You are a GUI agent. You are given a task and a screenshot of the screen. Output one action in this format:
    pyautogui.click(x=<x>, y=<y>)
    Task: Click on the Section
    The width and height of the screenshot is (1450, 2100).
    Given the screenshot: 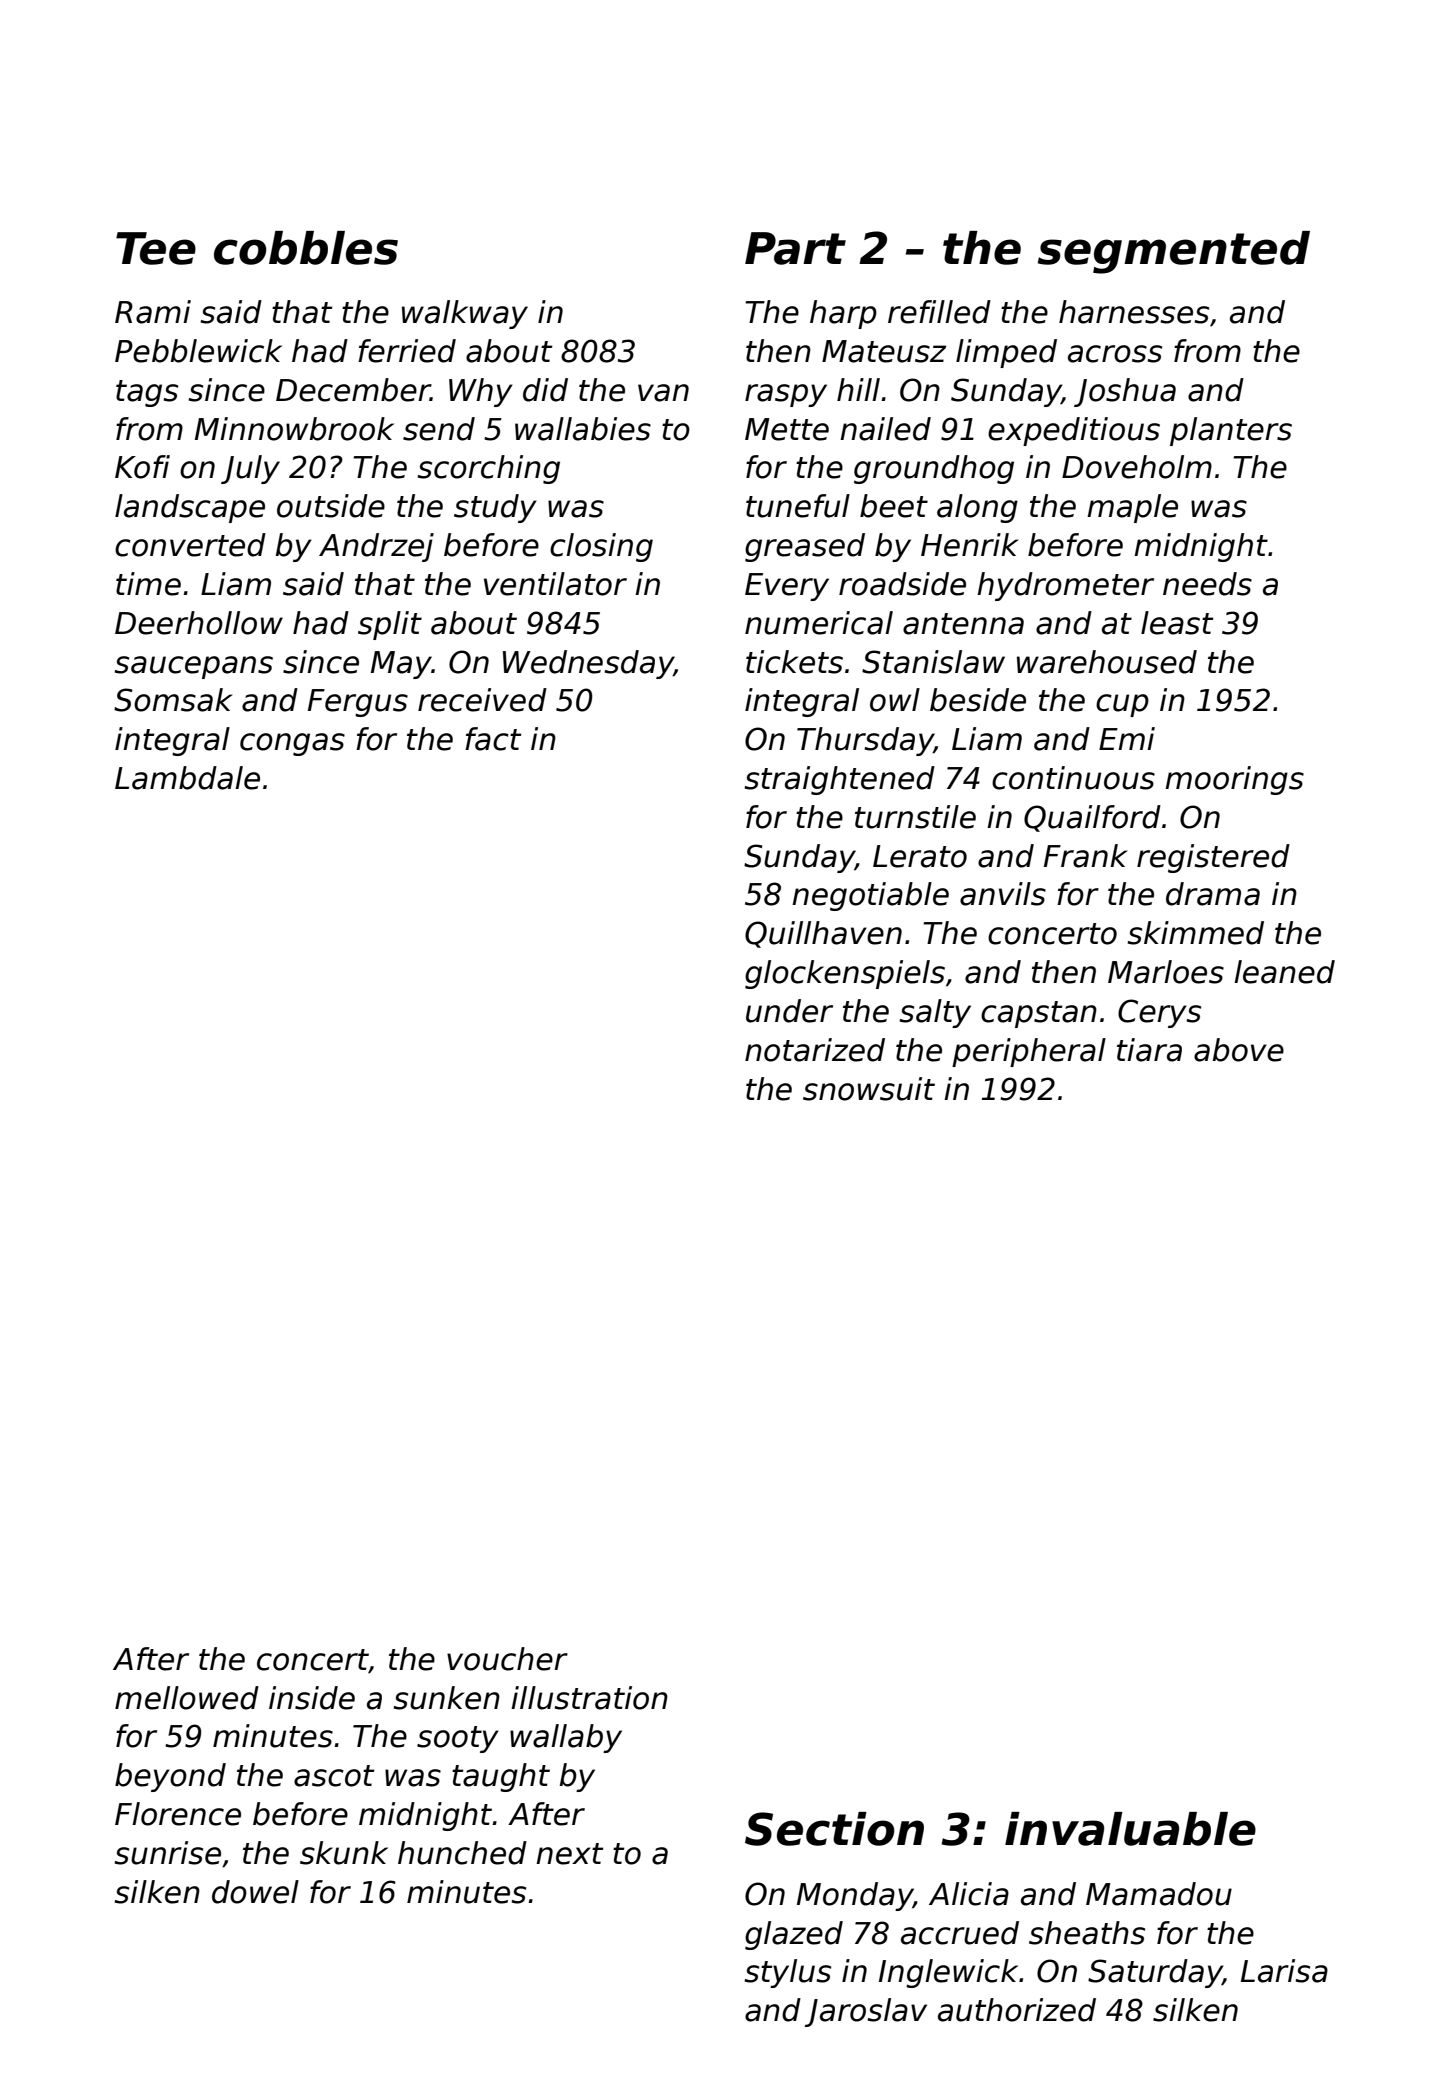 What is the action you would take?
    pyautogui.click(x=834, y=1829)
